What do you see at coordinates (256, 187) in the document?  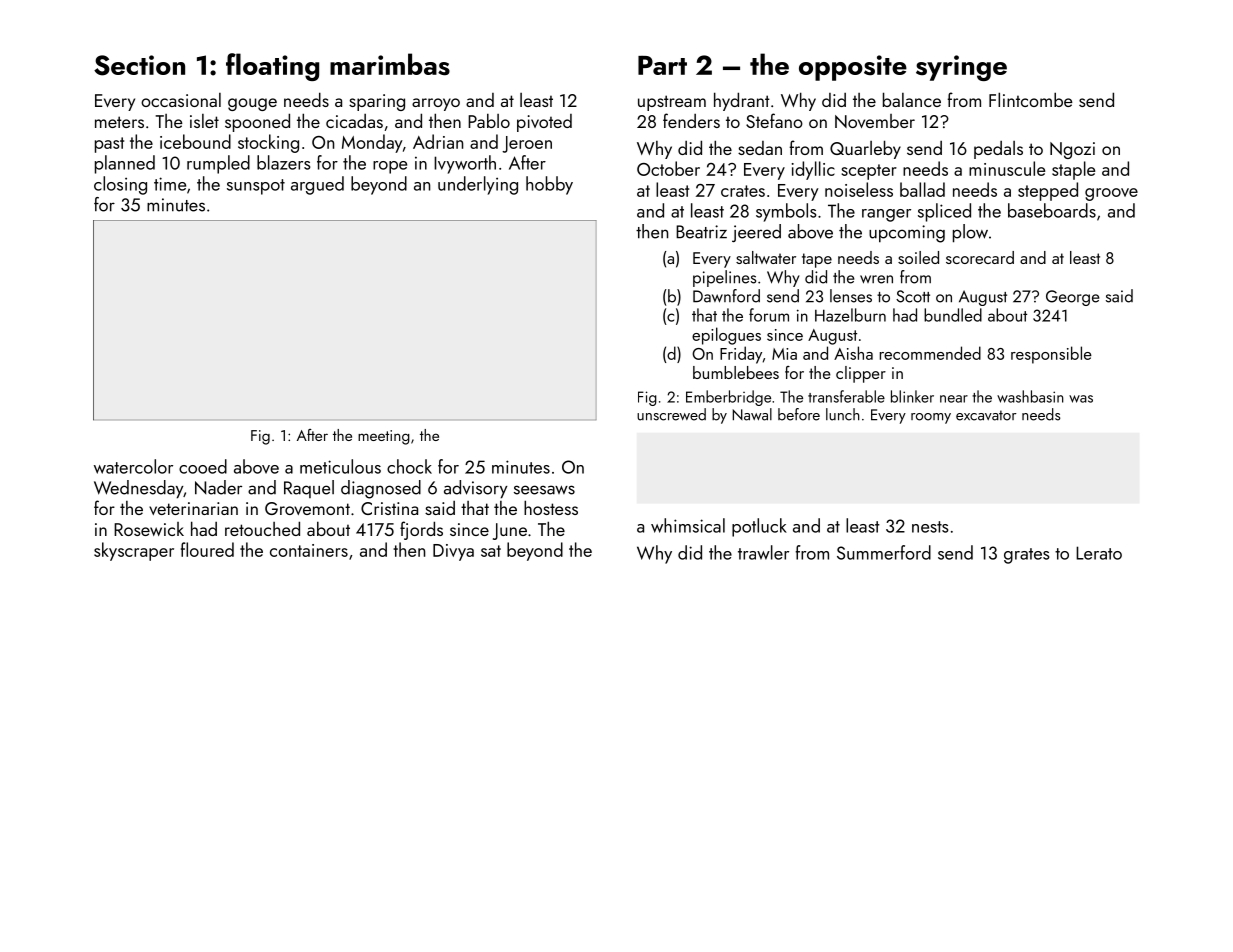 I see `sunspot` at bounding box center [256, 187].
